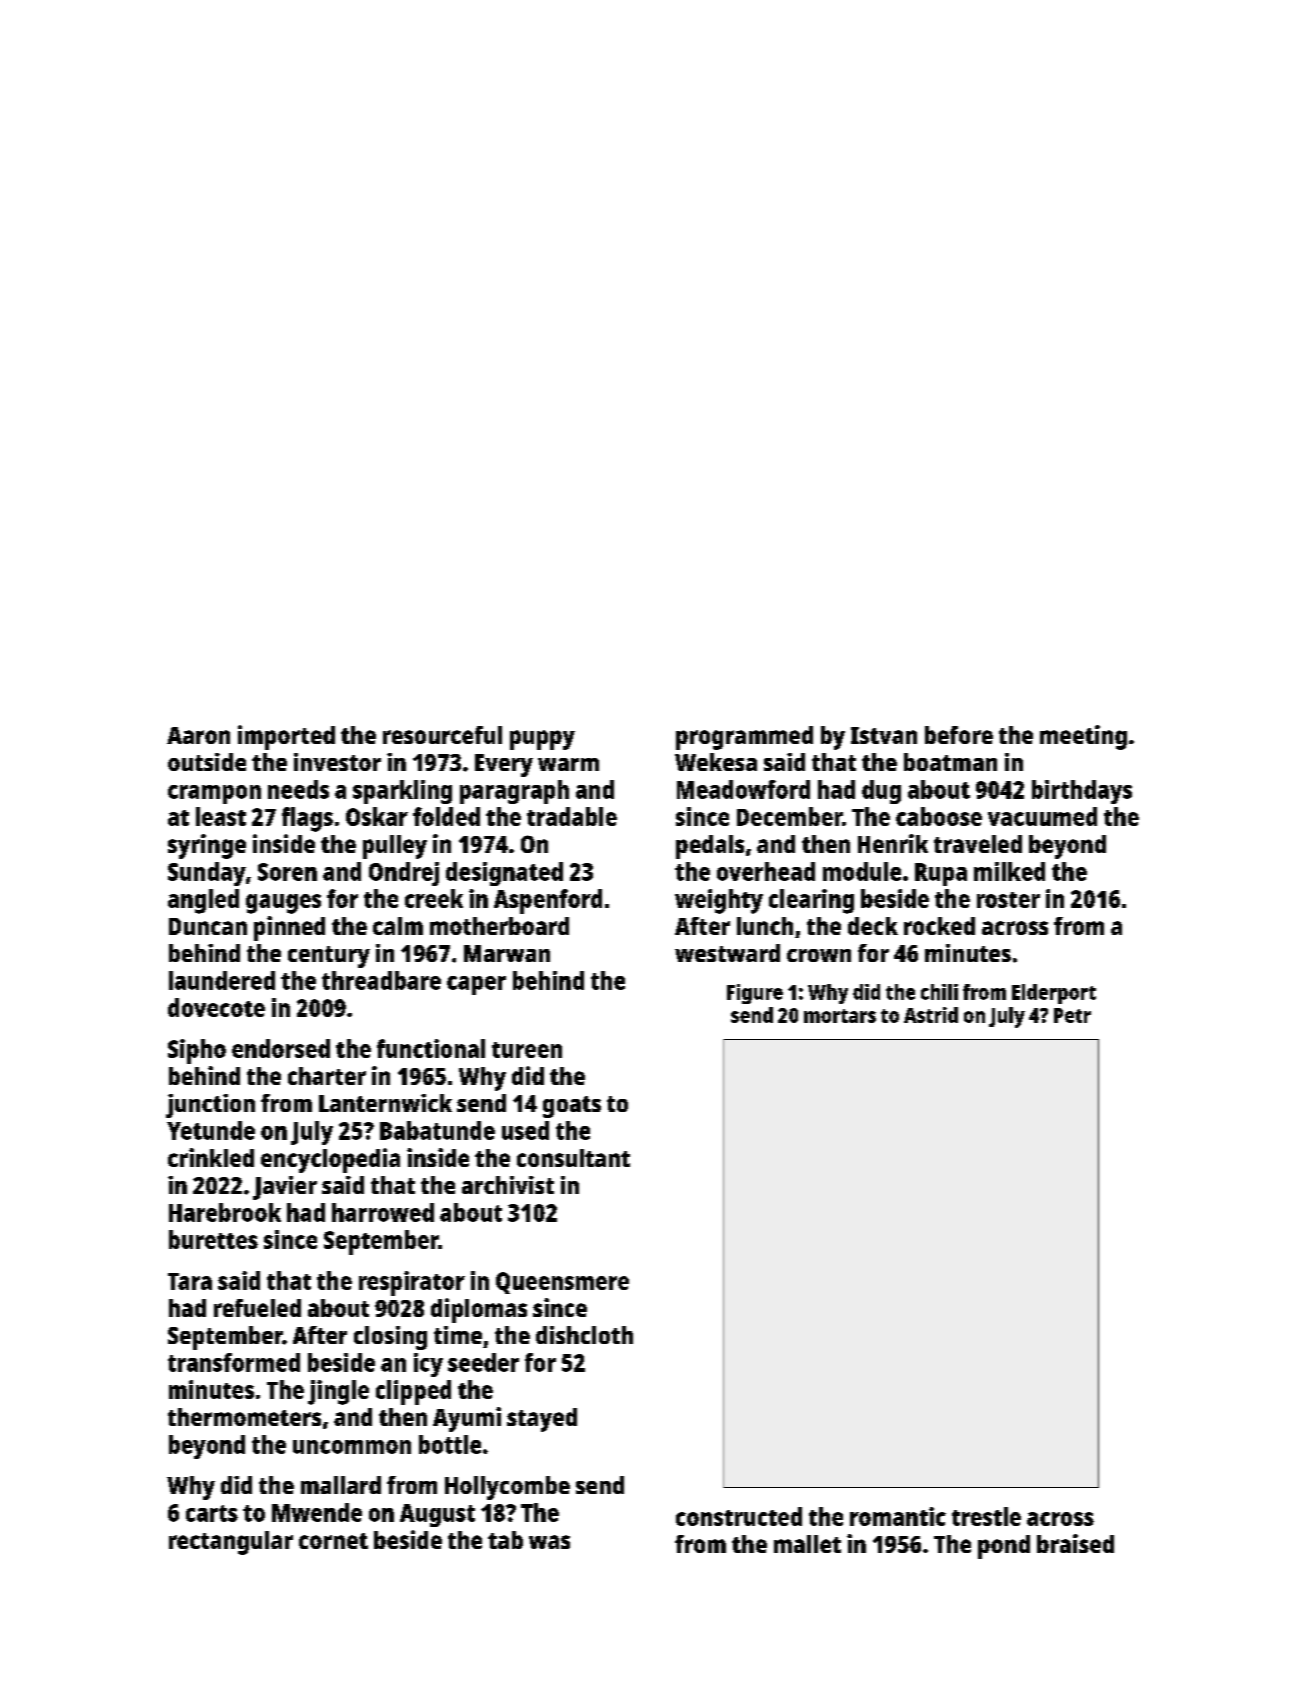 The width and height of the screenshot is (1314, 1700). I want to click on Petr, so click(1072, 1015).
